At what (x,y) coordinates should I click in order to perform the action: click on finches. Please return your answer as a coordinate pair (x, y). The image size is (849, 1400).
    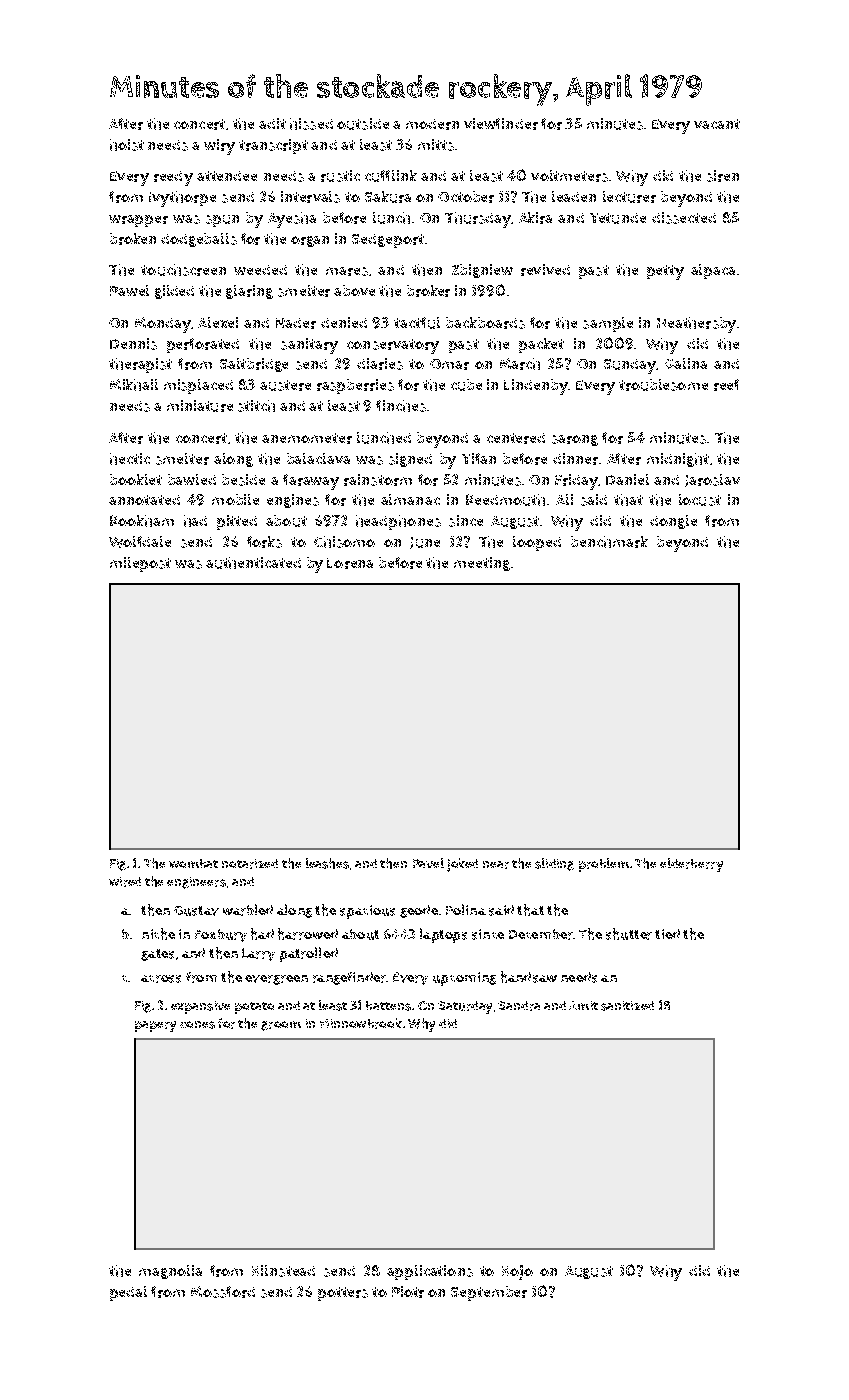
    Looking at the image, I should click on (401, 406).
